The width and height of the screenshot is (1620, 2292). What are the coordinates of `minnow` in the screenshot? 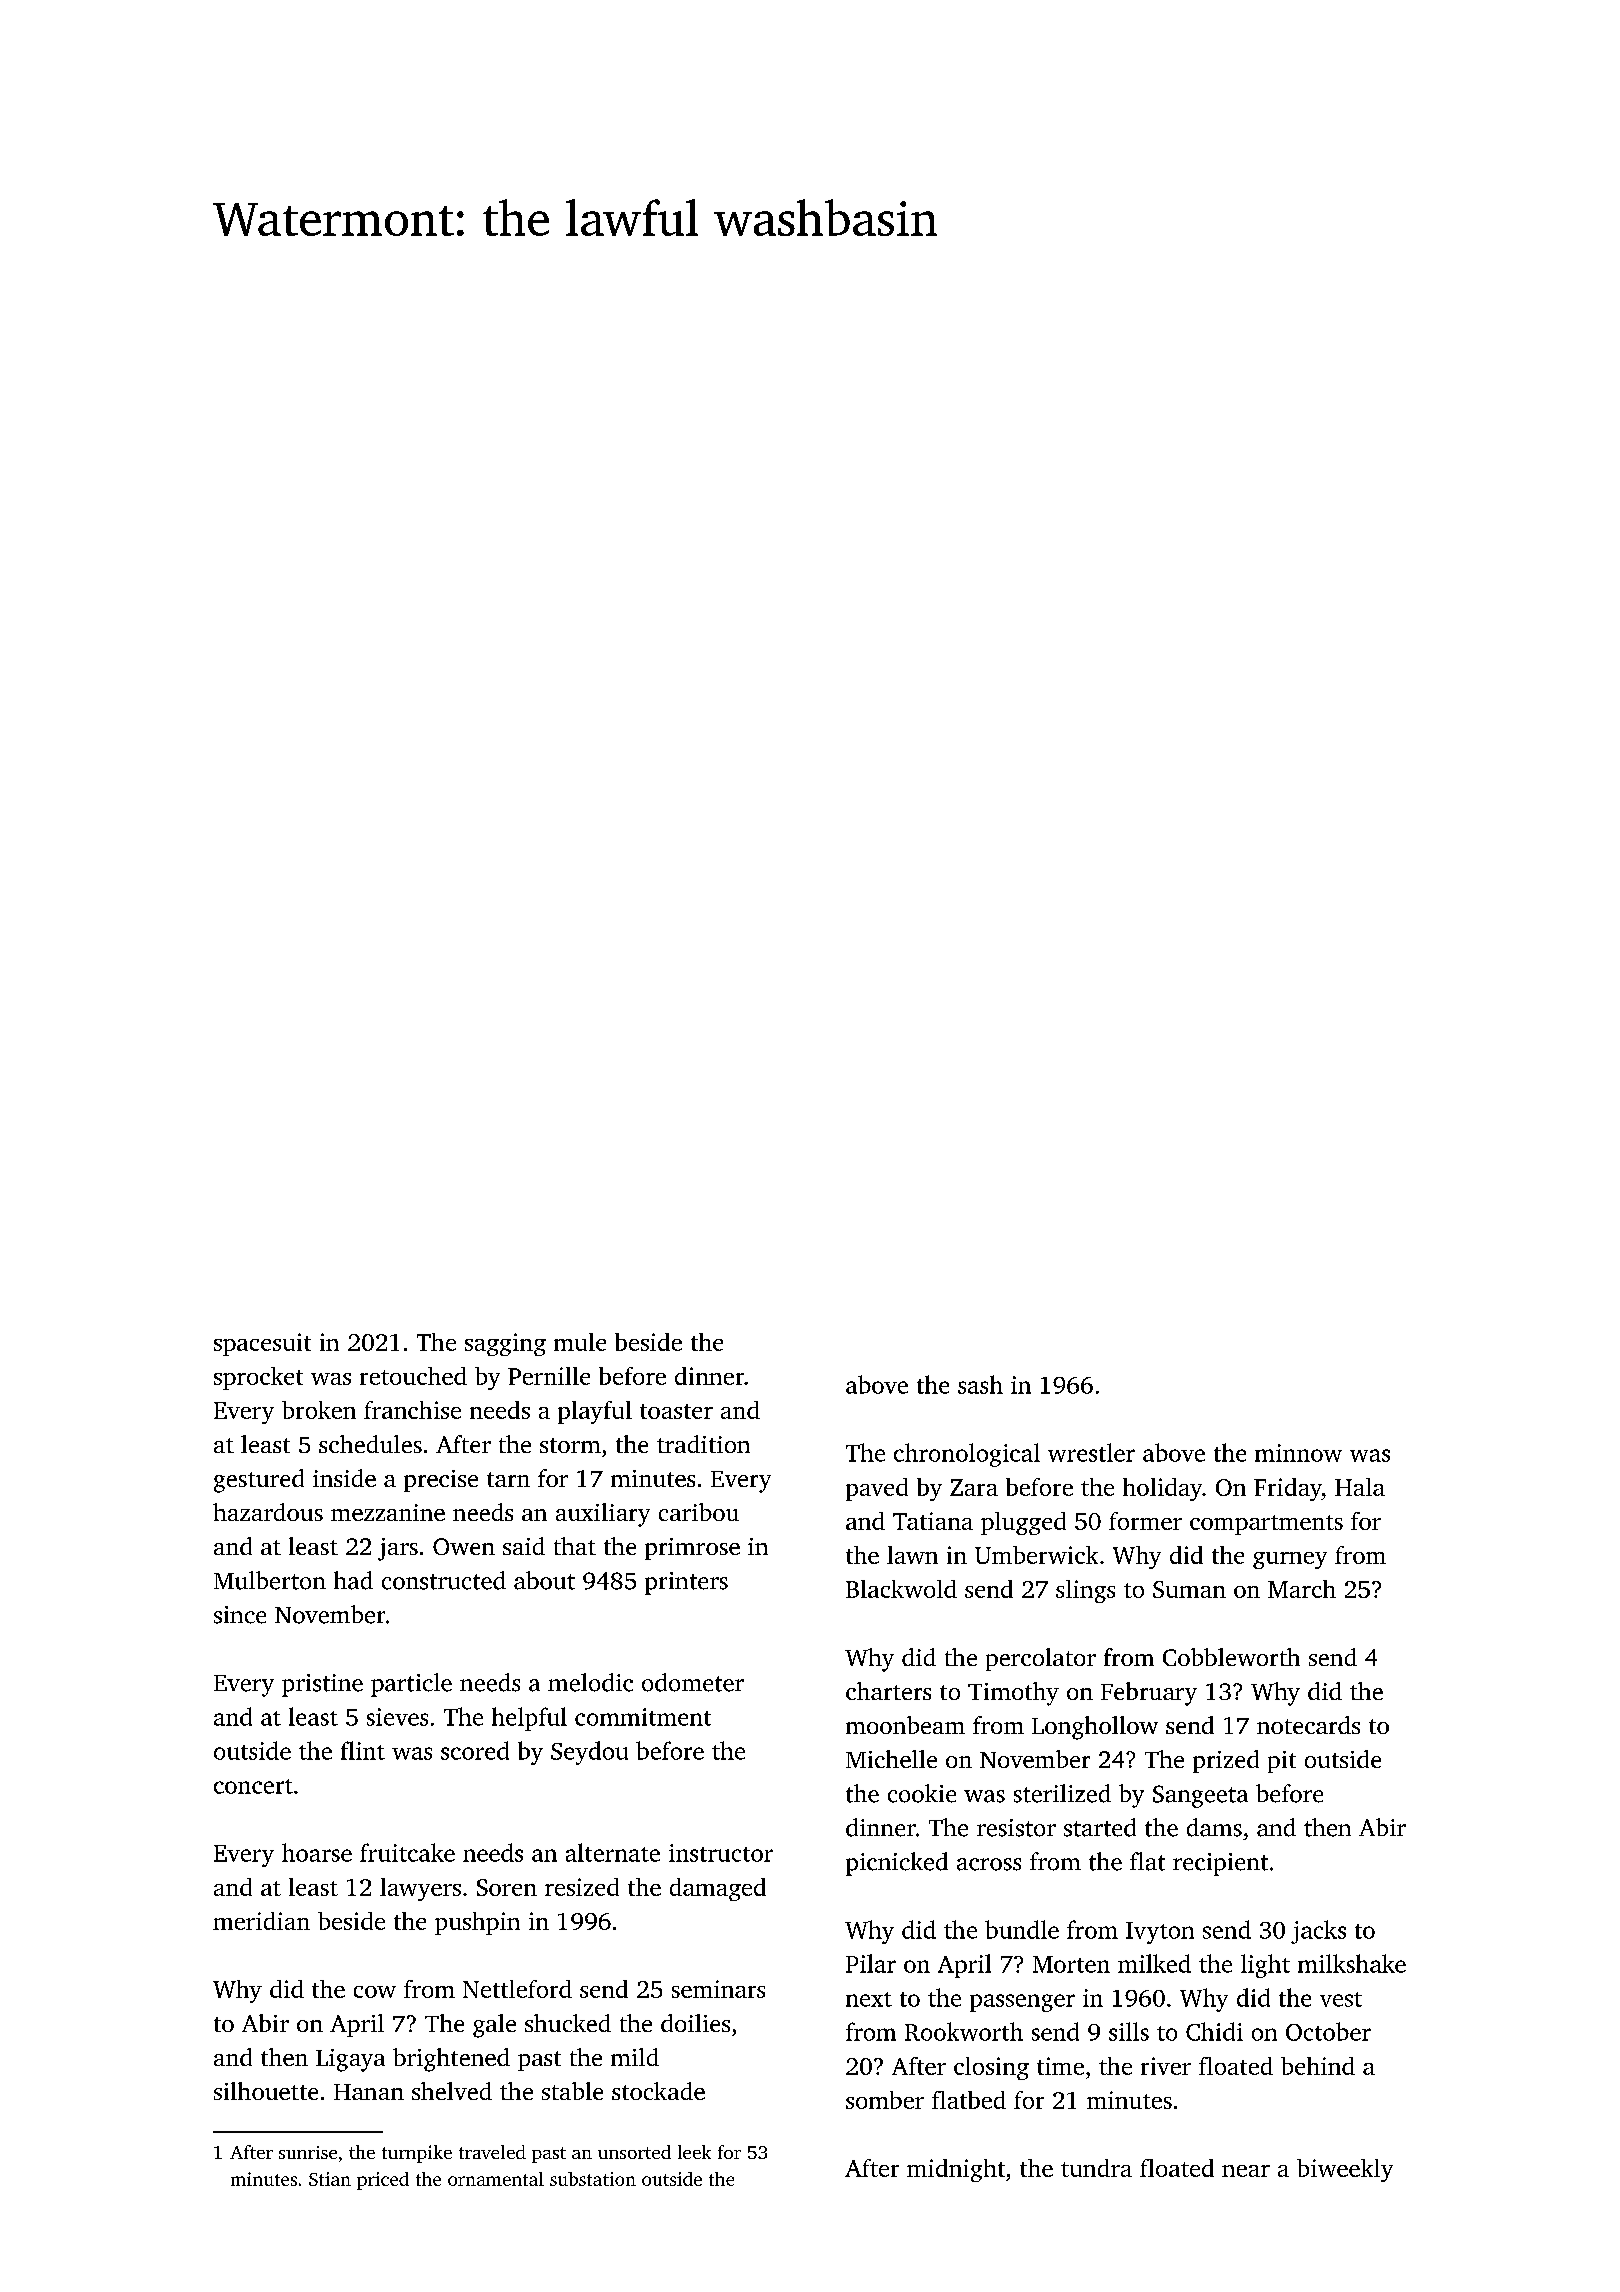 It's located at (1298, 1453).
